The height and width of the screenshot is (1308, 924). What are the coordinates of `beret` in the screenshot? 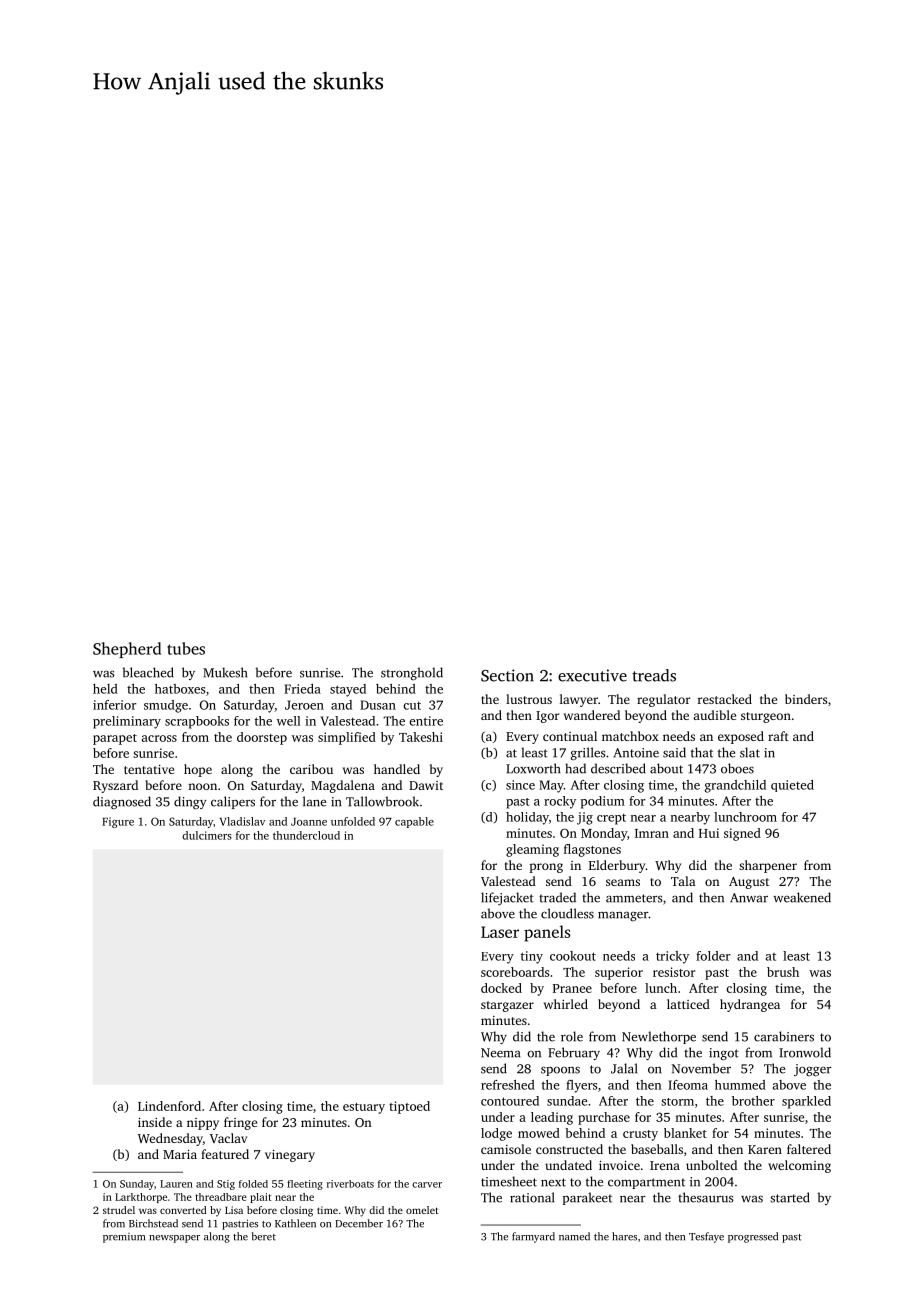 It's located at (264, 1236).
